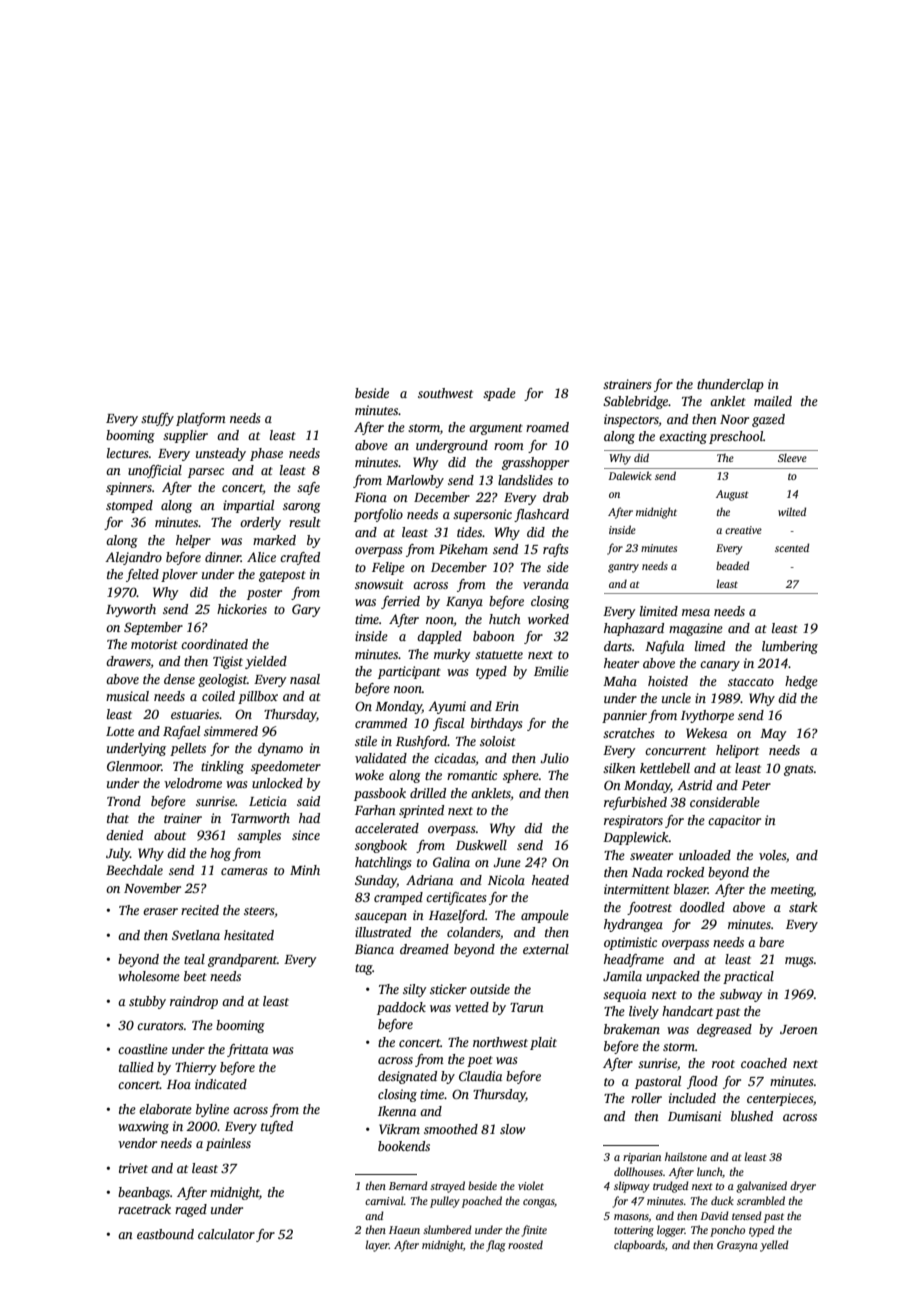  What do you see at coordinates (195, 976) in the screenshot?
I see `beet` at bounding box center [195, 976].
